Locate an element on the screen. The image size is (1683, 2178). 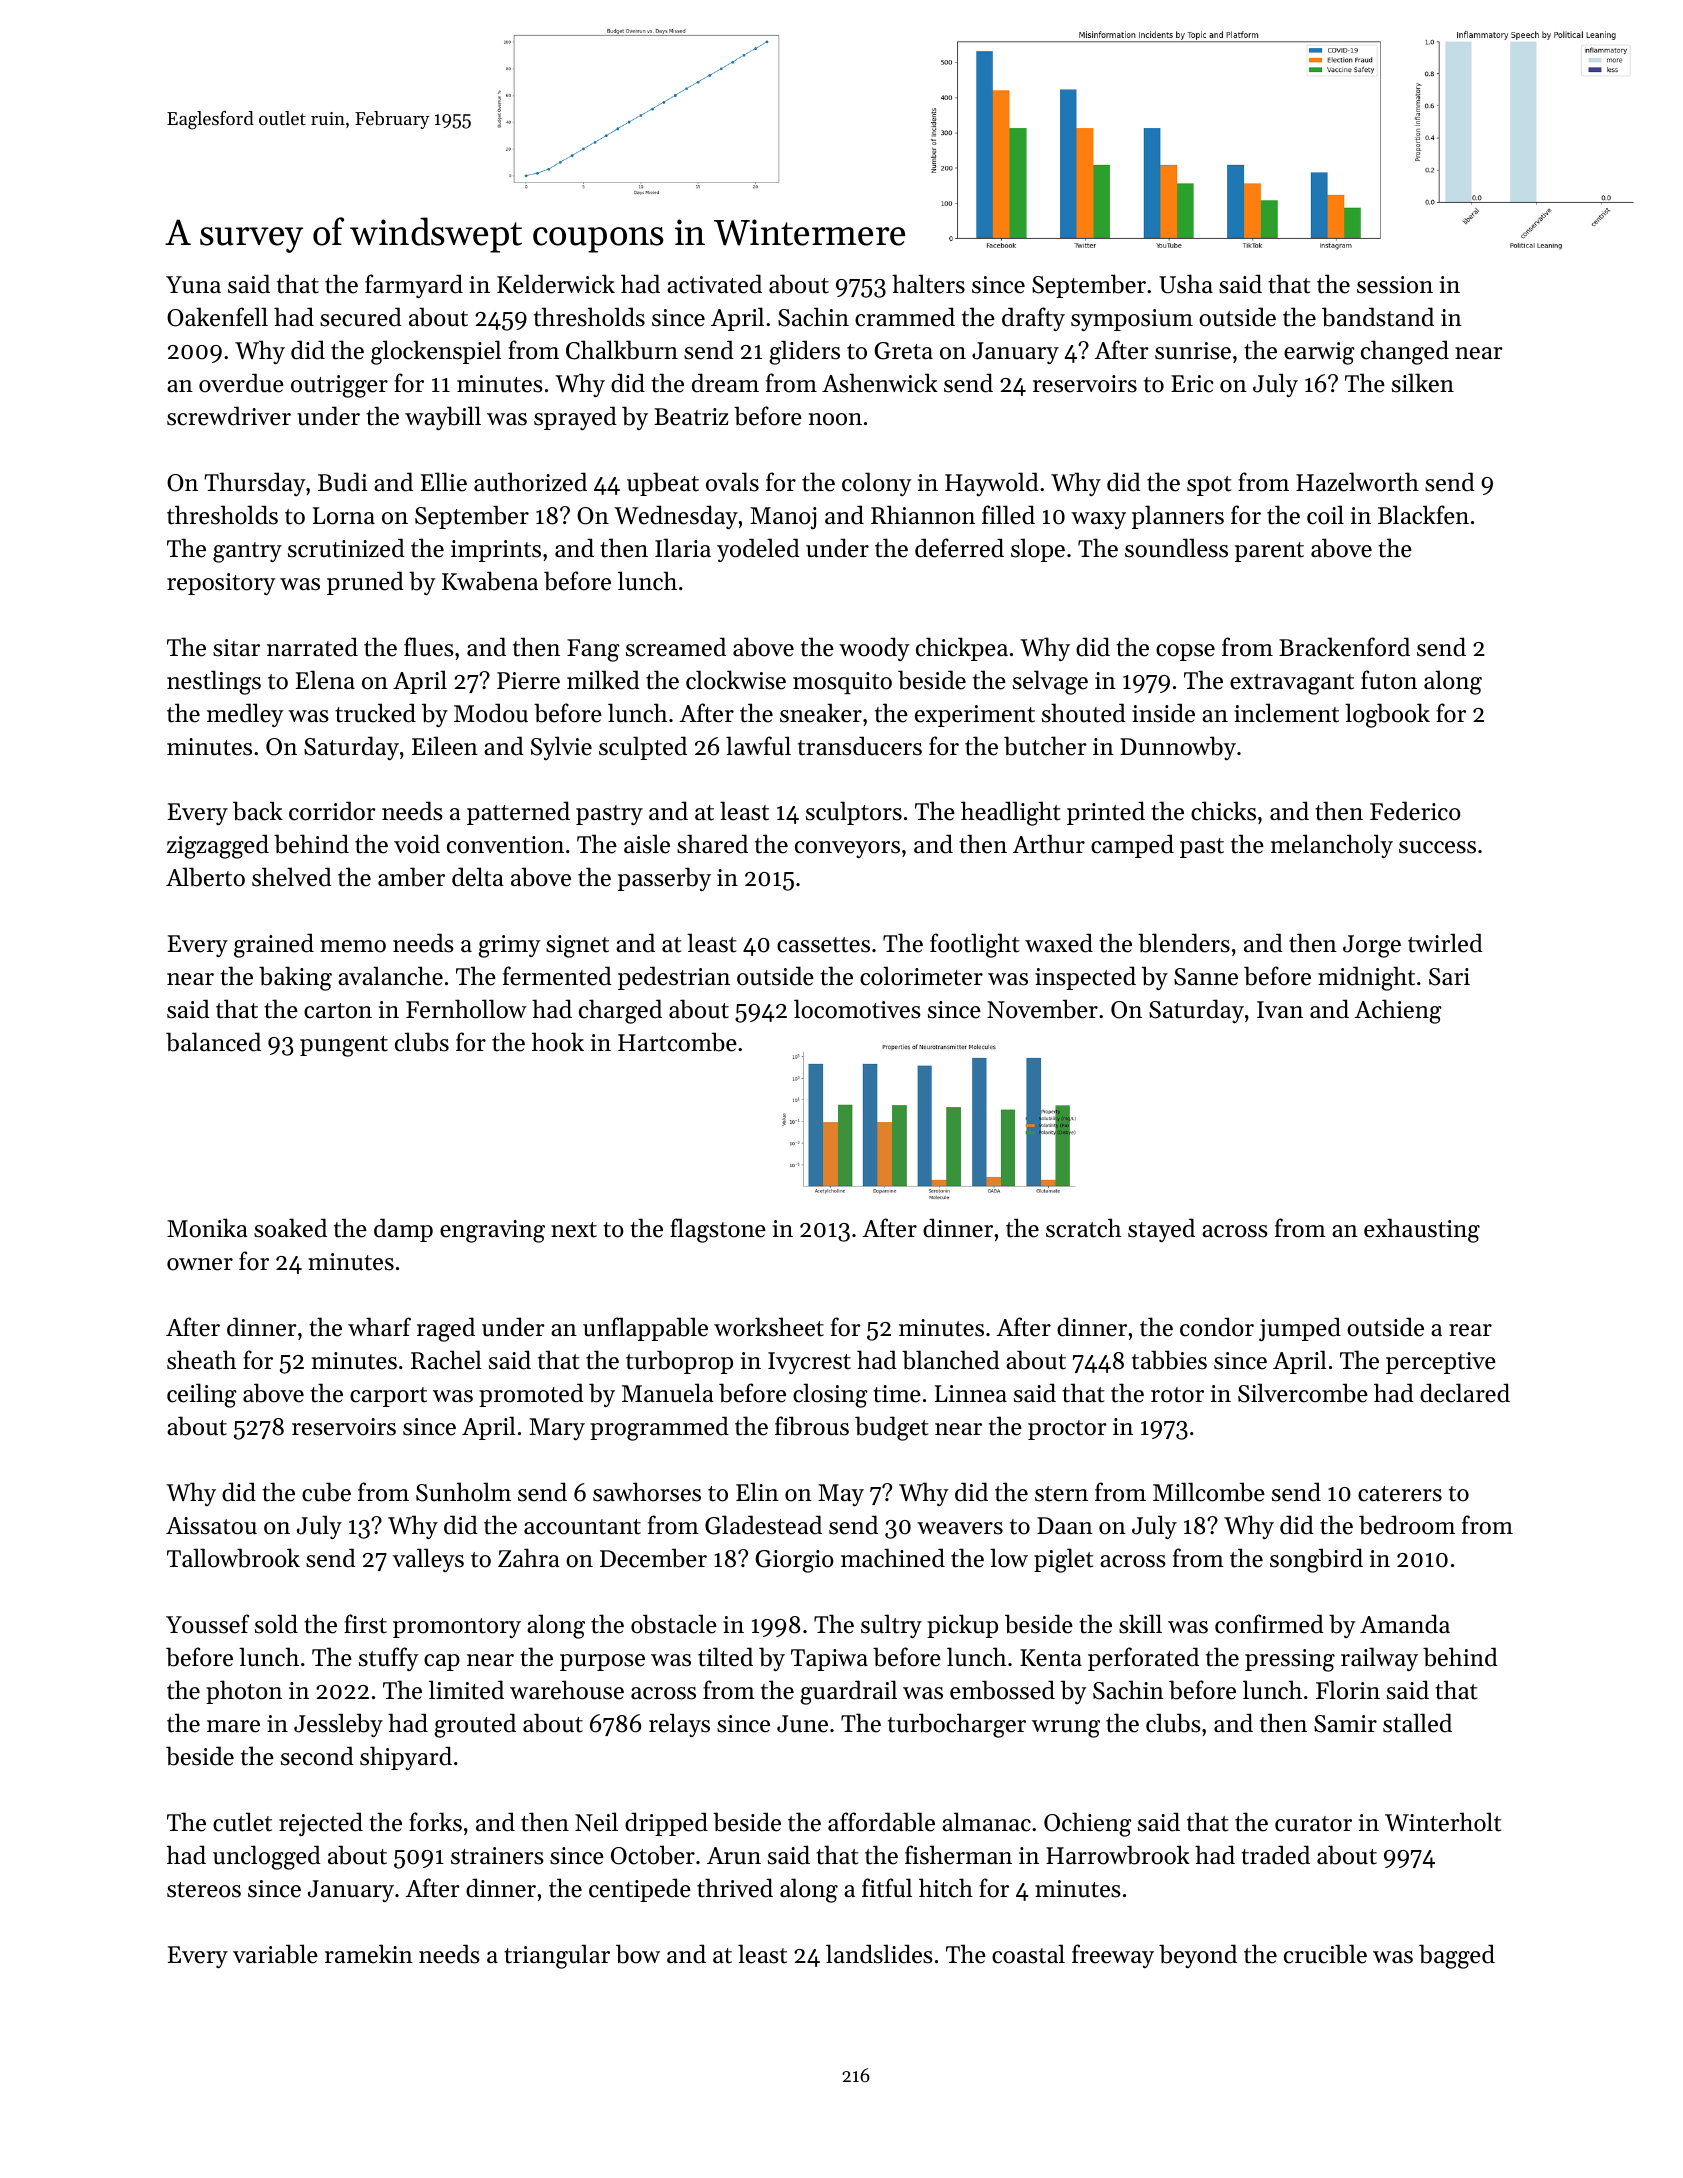
sunrise is located at coordinates (1193, 351).
